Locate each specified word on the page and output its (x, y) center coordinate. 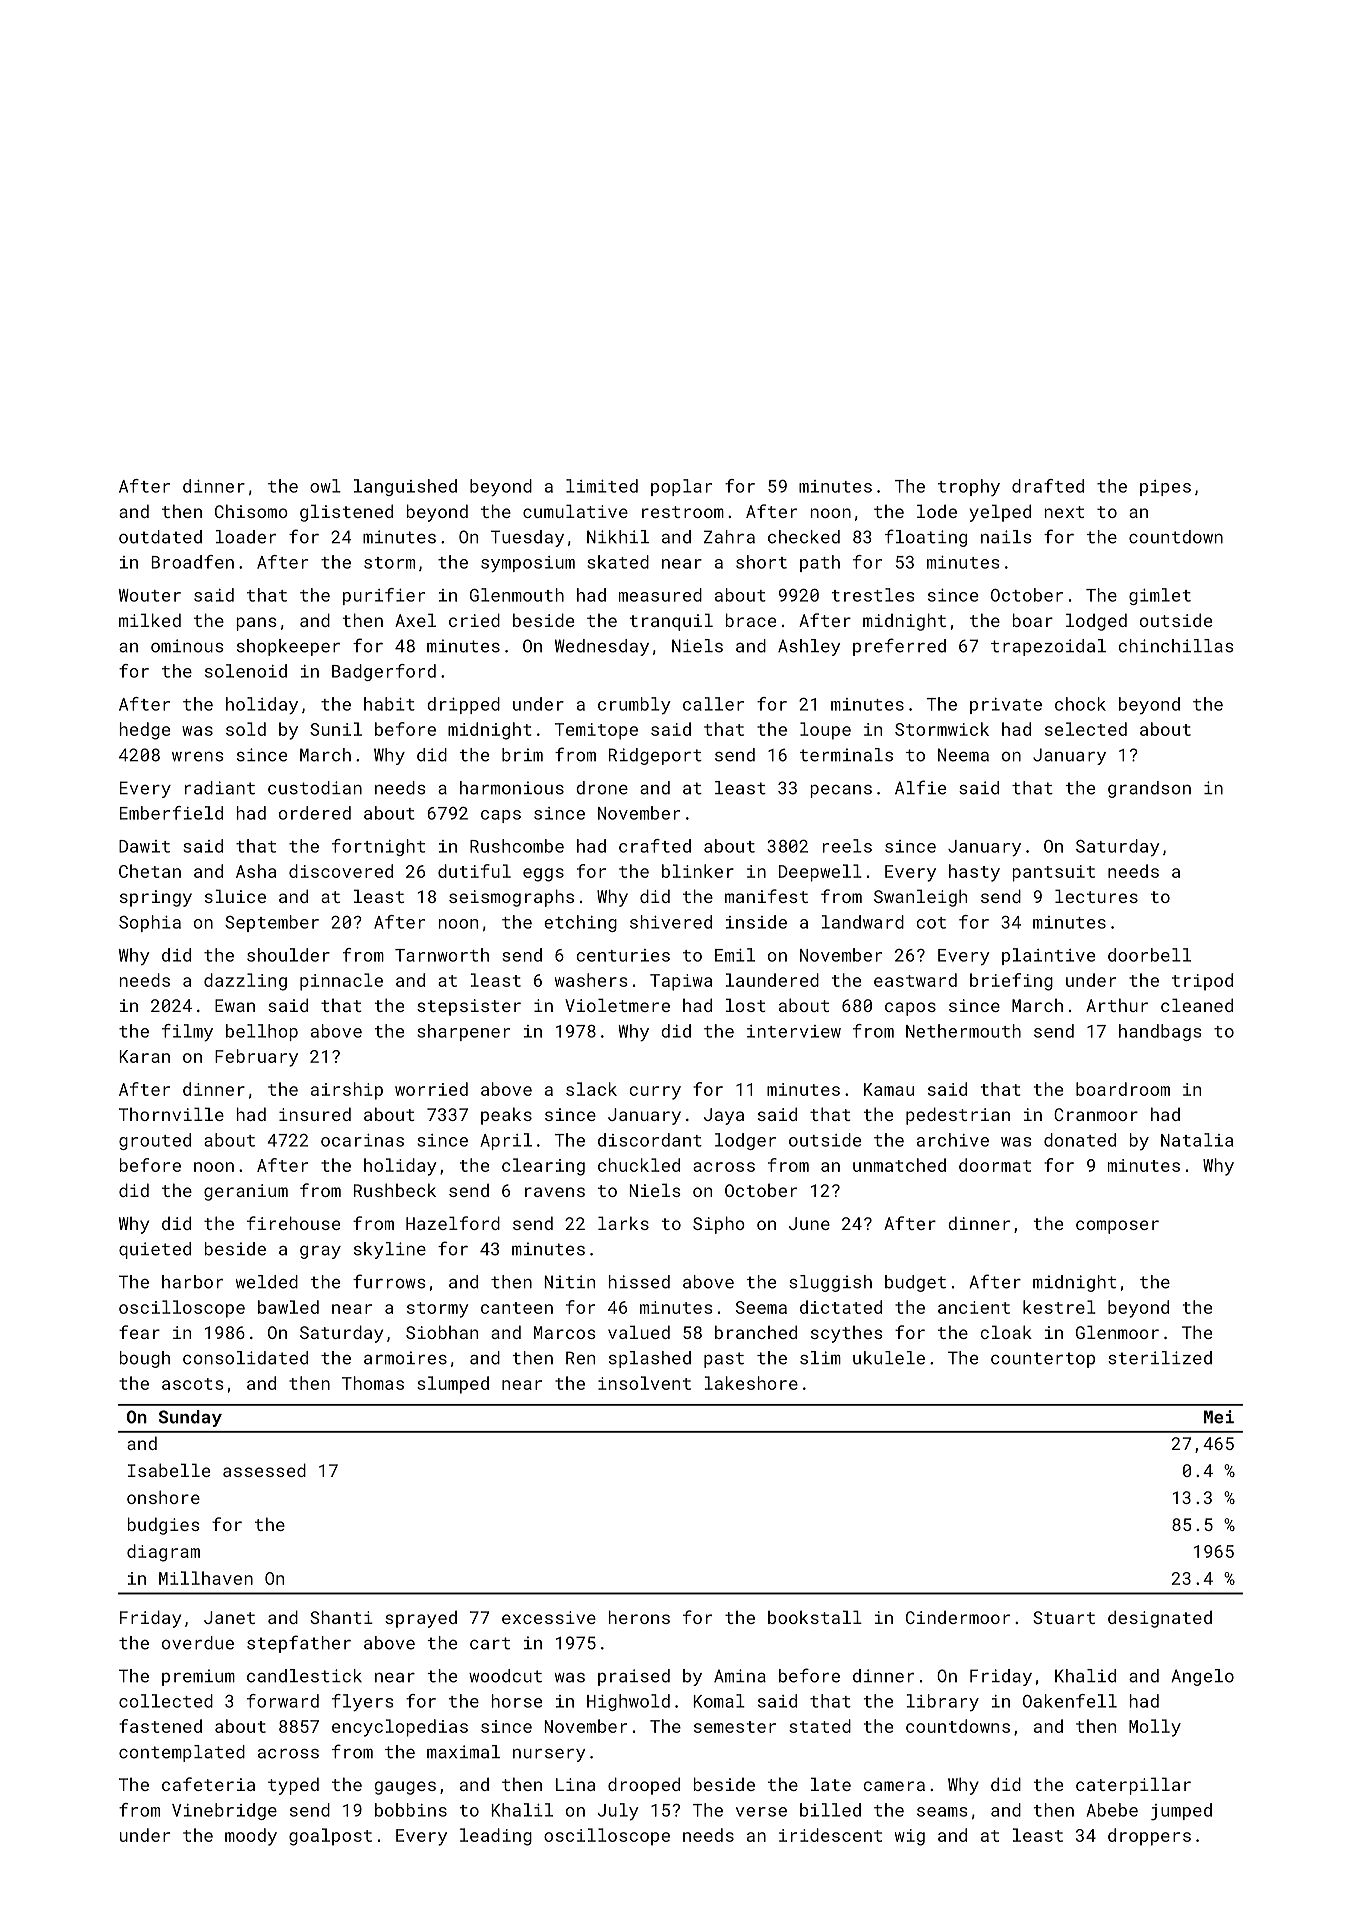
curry (655, 1093)
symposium (528, 564)
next (1064, 512)
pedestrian (958, 1116)
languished (405, 487)
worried (431, 1089)
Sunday (190, 1418)
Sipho (719, 1225)
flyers (362, 1702)
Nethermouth (963, 1031)
